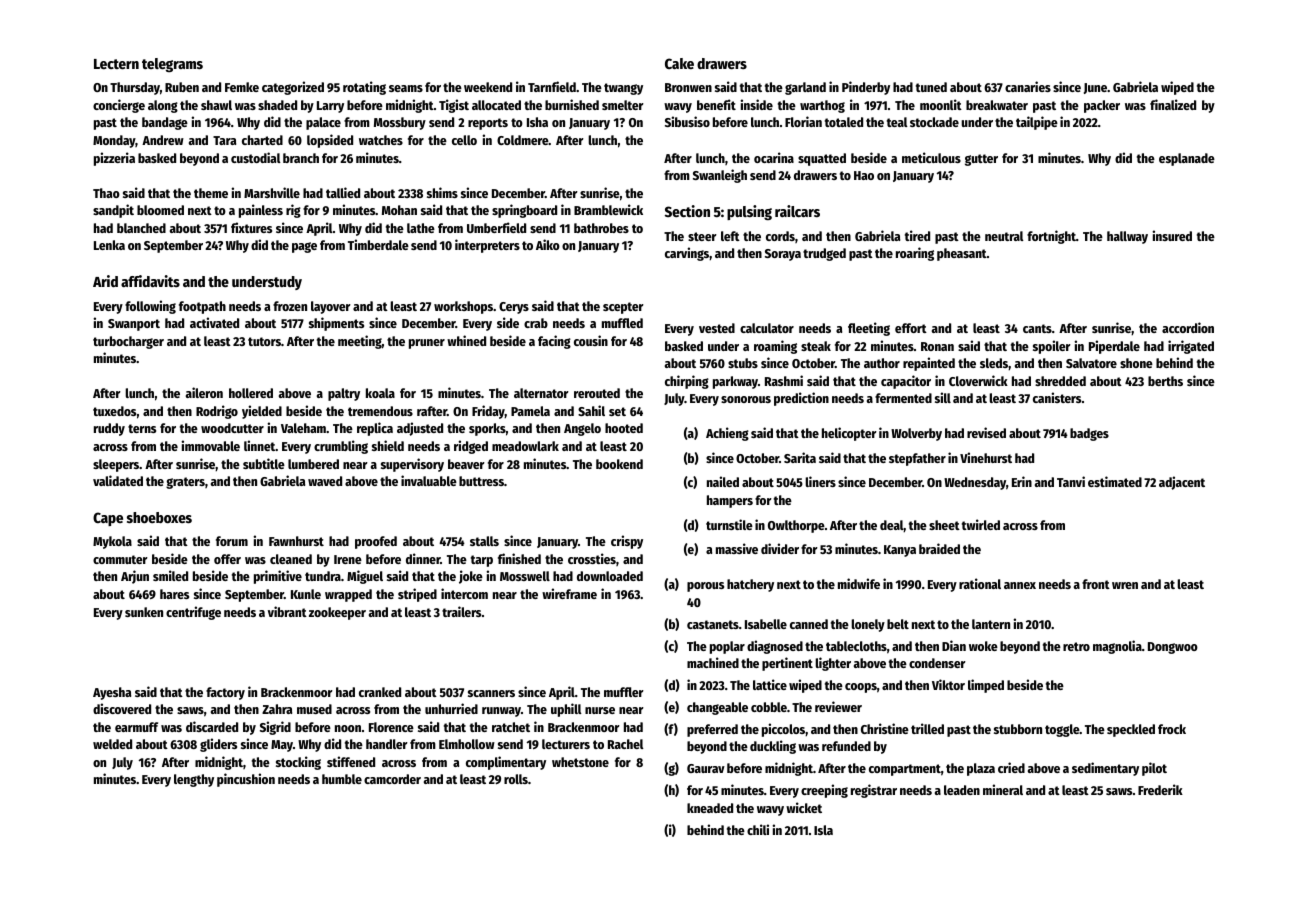 Image resolution: width=1308 pixels, height=924 pixels. What do you see at coordinates (766, 624) in the screenshot?
I see `Isabelle` at bounding box center [766, 624].
